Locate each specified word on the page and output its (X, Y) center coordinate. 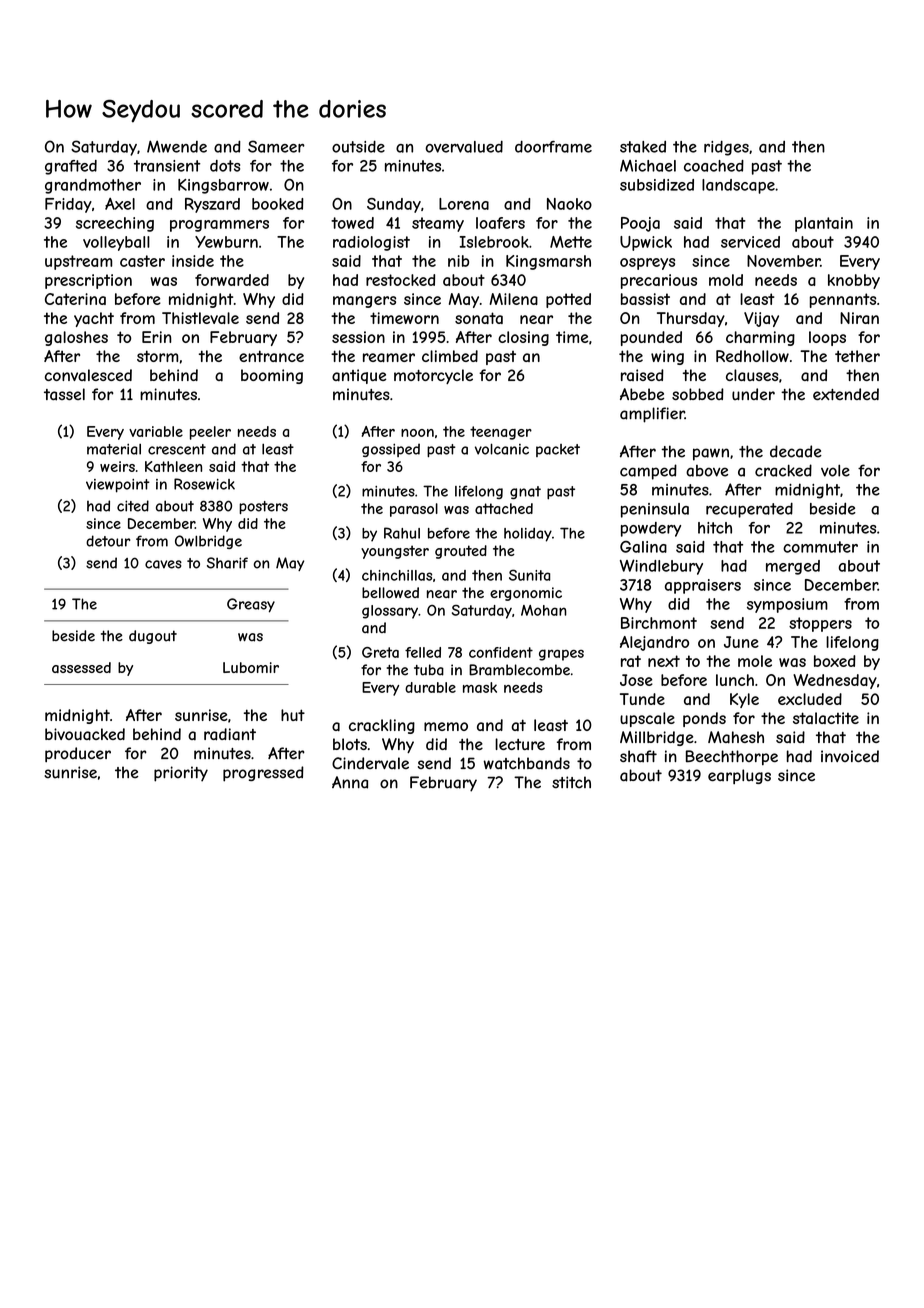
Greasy (251, 605)
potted (568, 300)
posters (263, 507)
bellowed (390, 592)
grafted (71, 167)
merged (793, 567)
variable (156, 431)
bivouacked (85, 734)
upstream (78, 262)
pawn (711, 454)
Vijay (761, 319)
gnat (525, 492)
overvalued (464, 146)
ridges (726, 148)
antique (359, 376)
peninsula (655, 510)
